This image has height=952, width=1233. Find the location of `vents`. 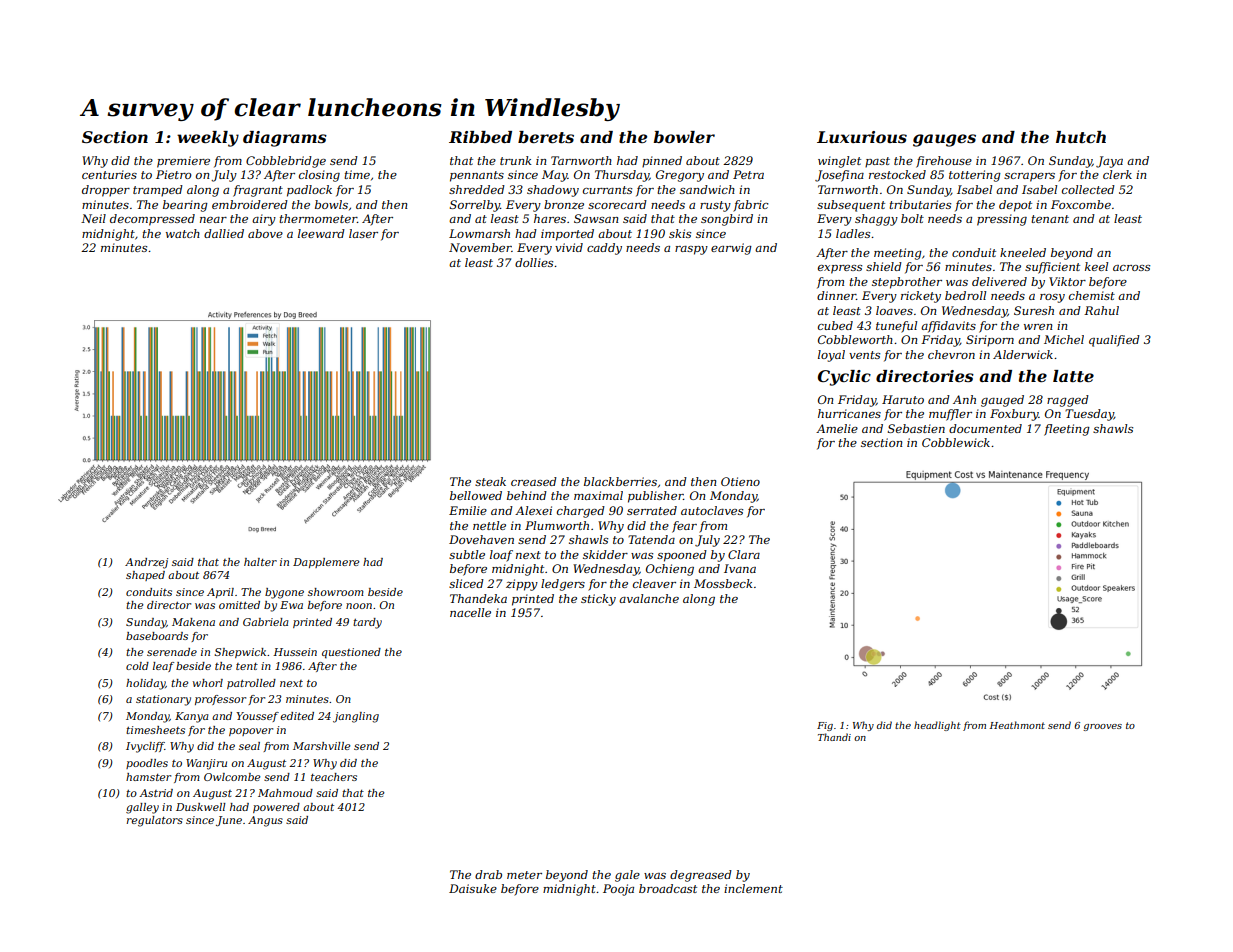

vents is located at coordinates (864, 355).
